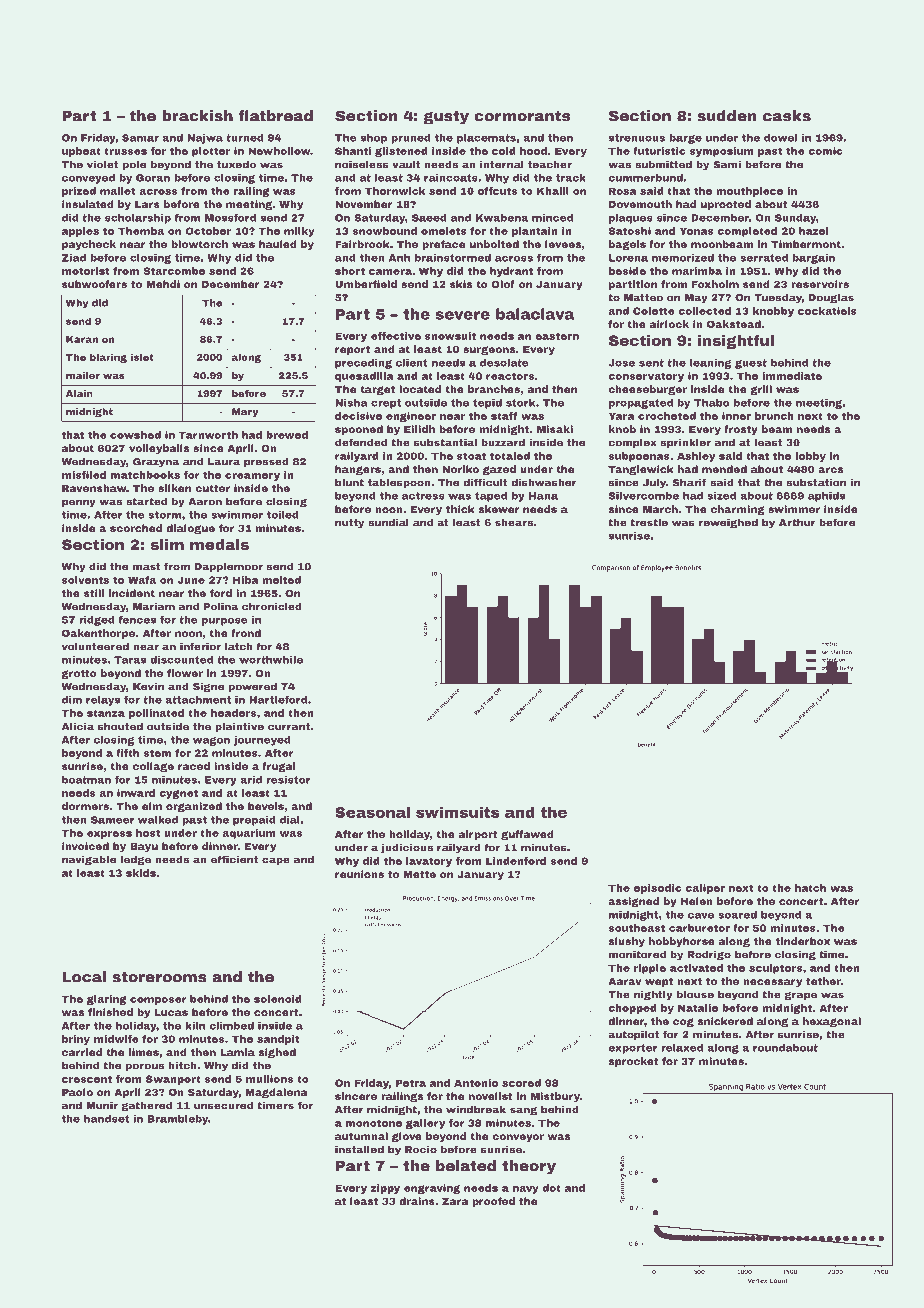 This screenshot has height=1308, width=924. I want to click on stem, so click(157, 753).
